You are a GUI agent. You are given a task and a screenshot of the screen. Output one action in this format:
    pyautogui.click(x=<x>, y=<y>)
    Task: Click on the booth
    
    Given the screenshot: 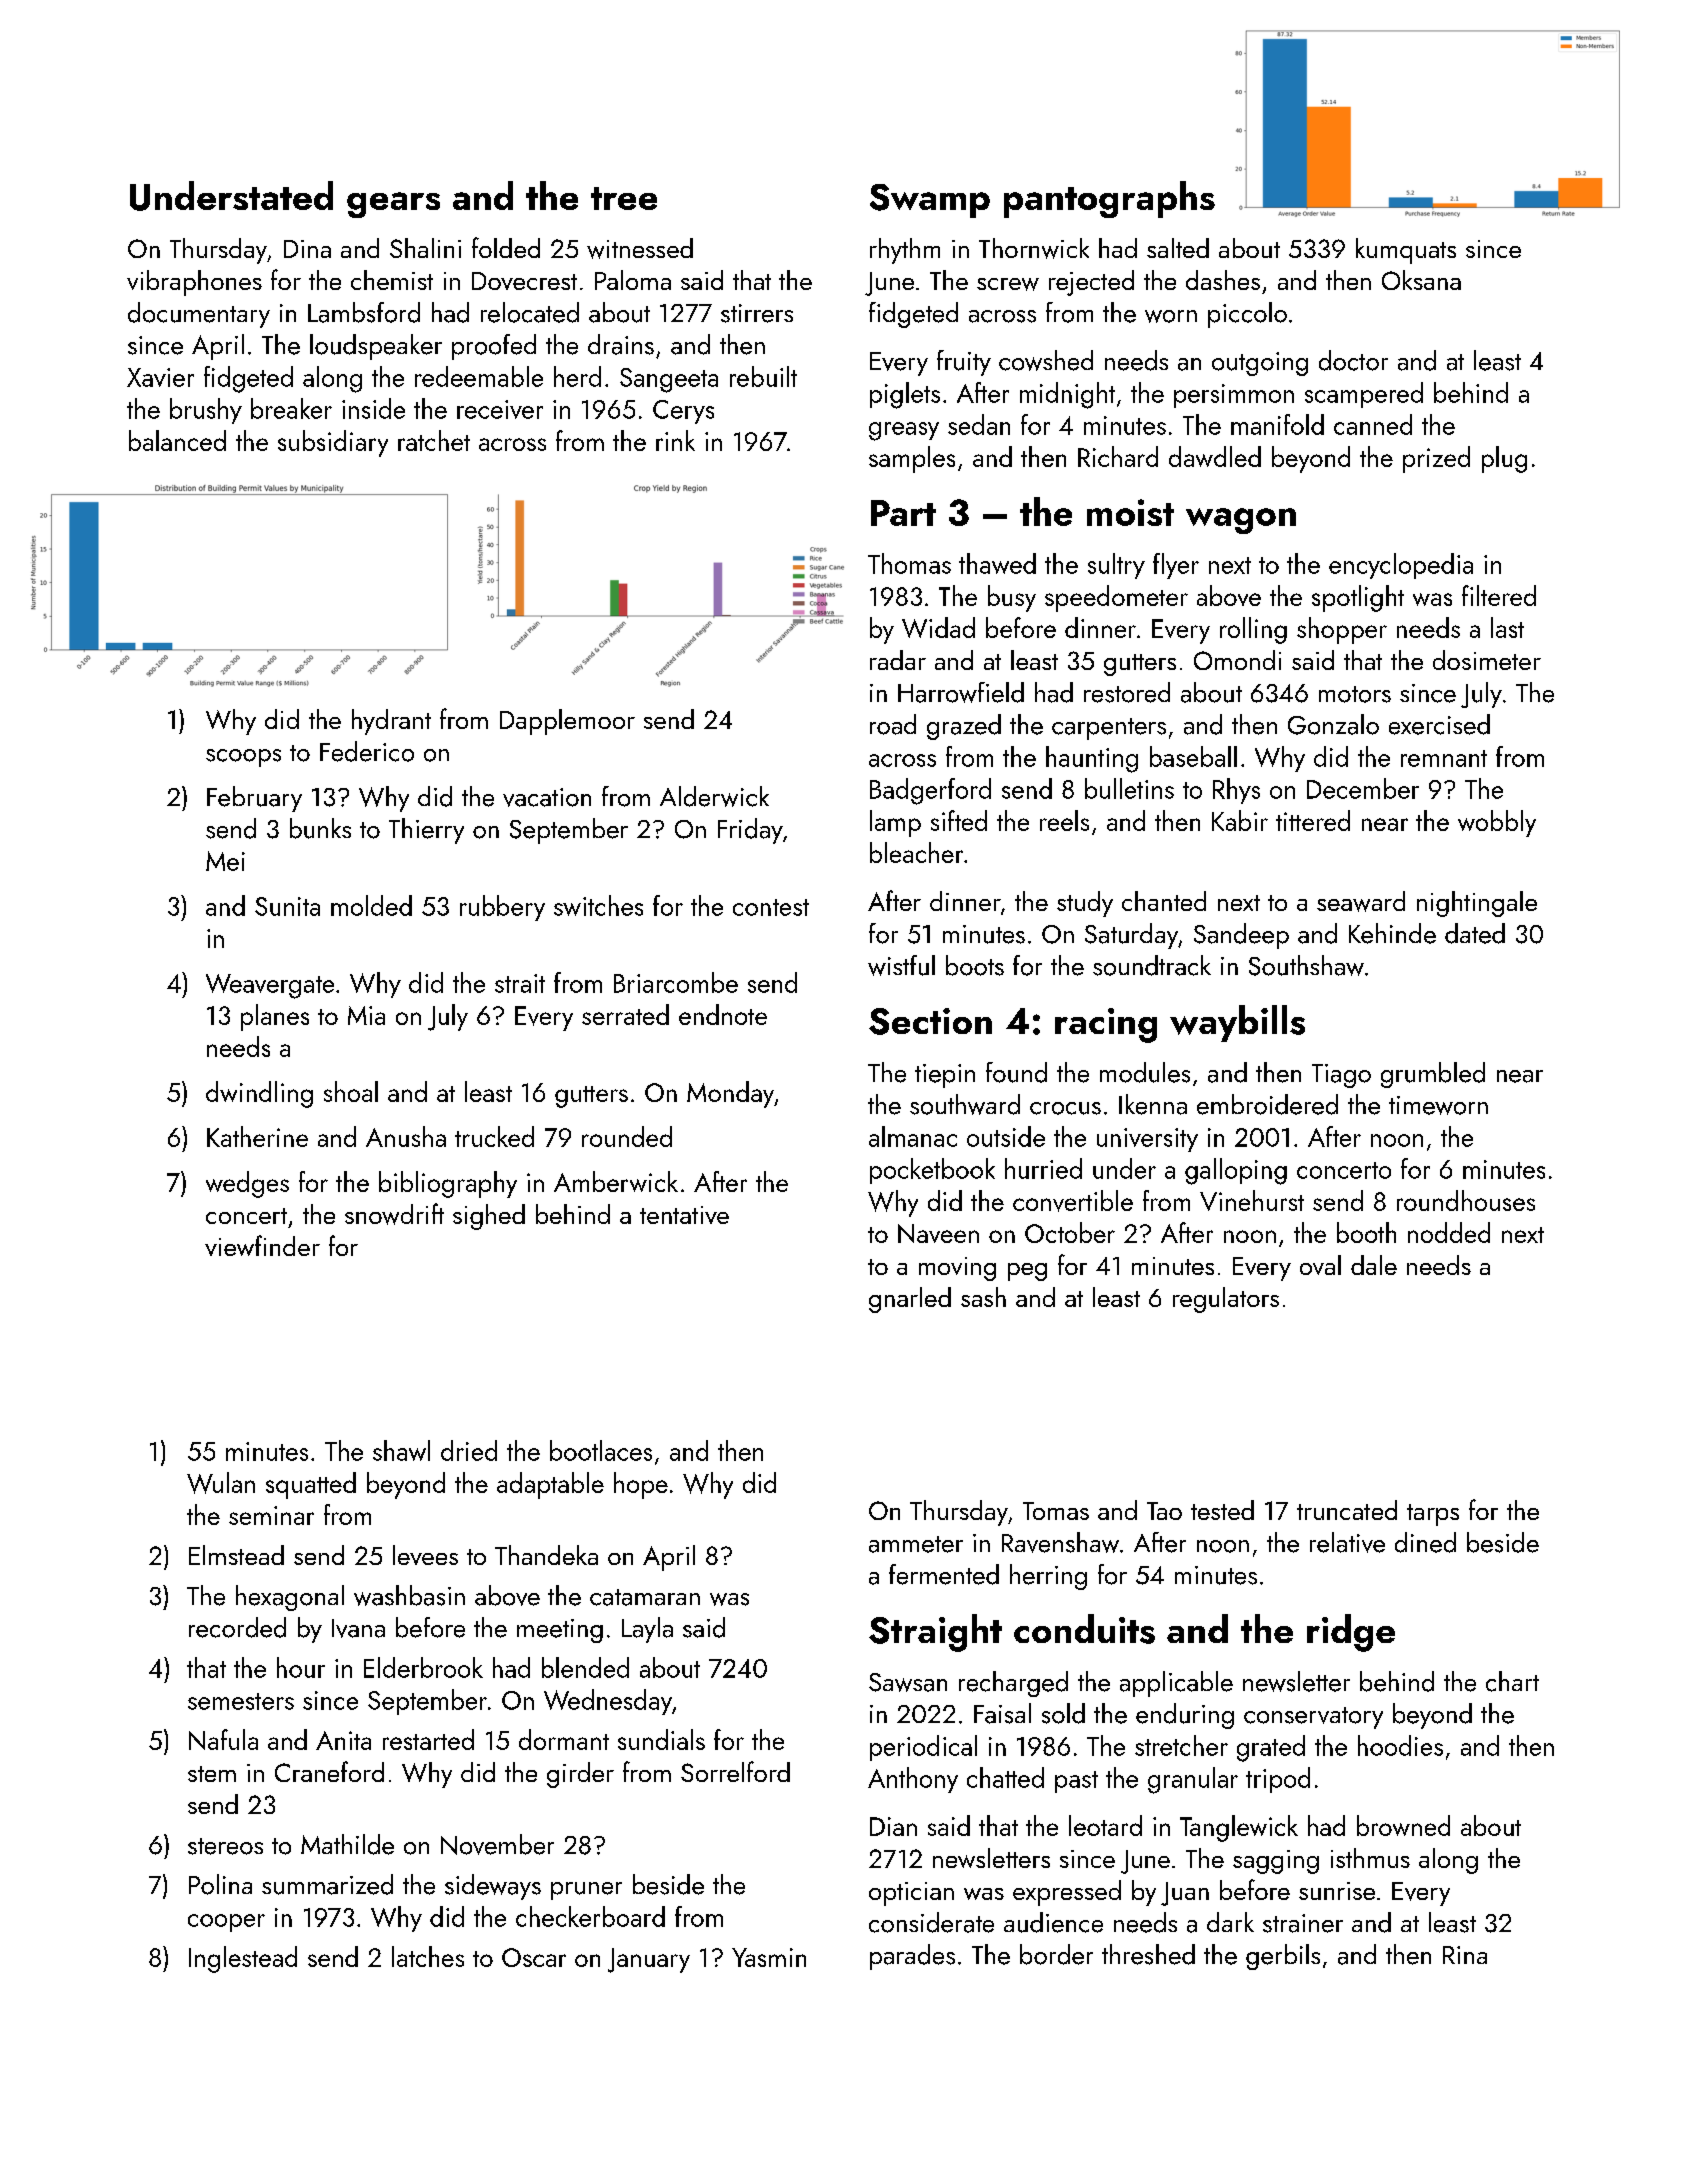 What is the action you would take?
    pyautogui.click(x=1366, y=1232)
